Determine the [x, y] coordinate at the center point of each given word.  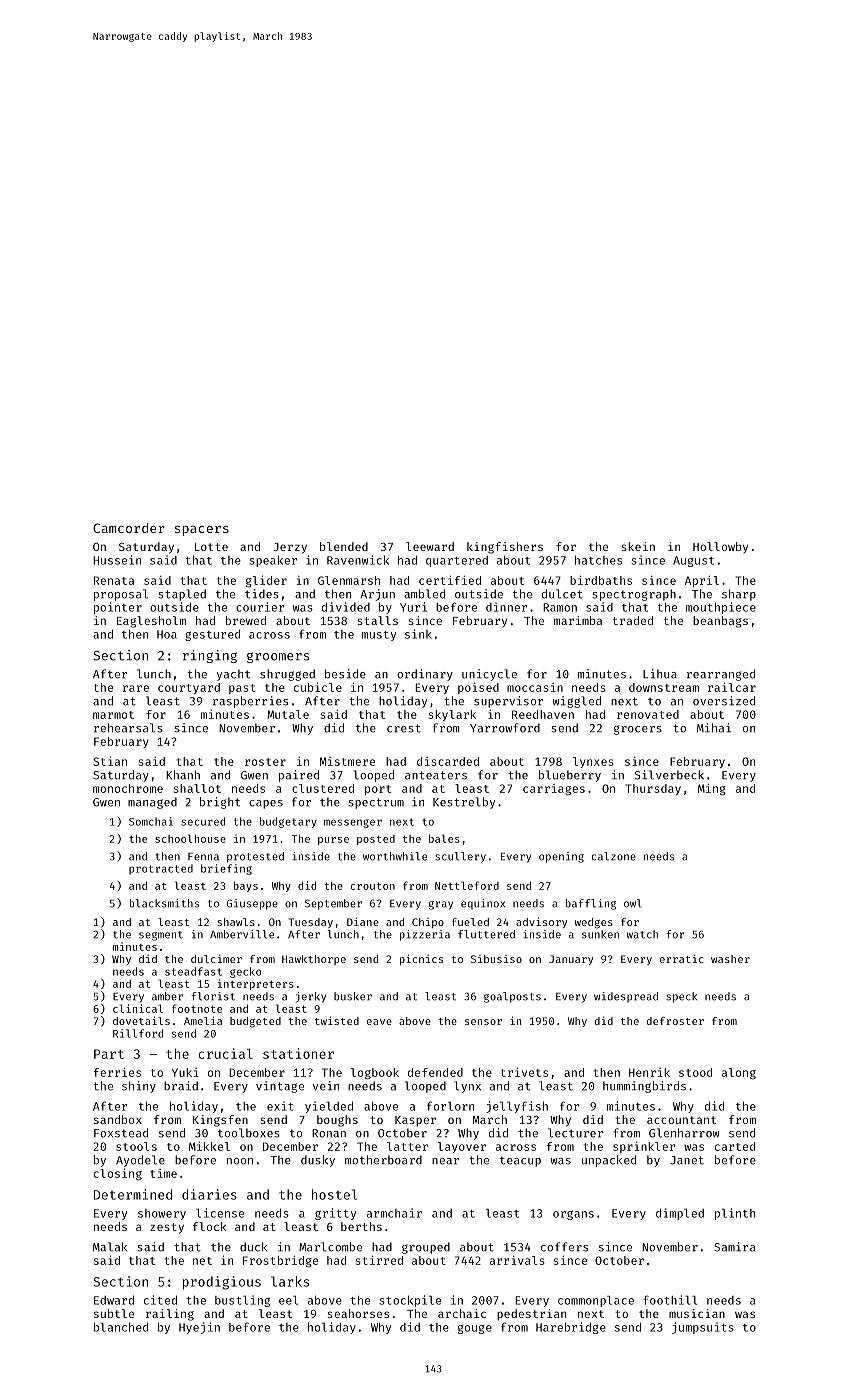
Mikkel [209, 1146]
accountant [681, 1120]
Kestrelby [464, 803]
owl [633, 903]
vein [326, 1086]
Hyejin [199, 1328]
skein [638, 546]
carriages [554, 789]
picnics [421, 959]
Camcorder [129, 528]
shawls [236, 922]
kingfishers [505, 548]
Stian [110, 761]
